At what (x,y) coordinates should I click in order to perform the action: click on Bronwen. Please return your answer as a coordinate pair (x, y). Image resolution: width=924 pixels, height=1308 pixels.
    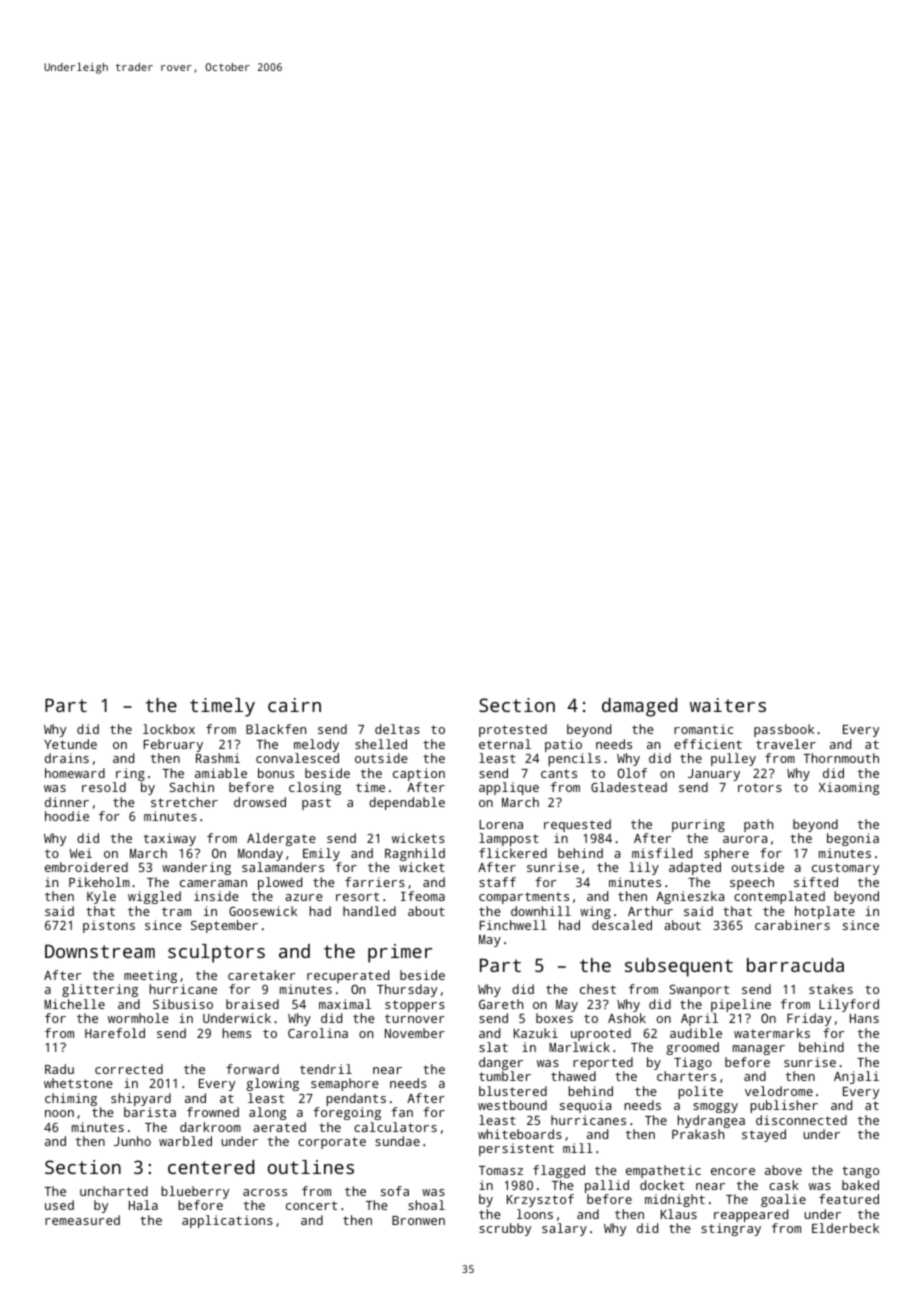
    Looking at the image, I should click on (418, 1220).
